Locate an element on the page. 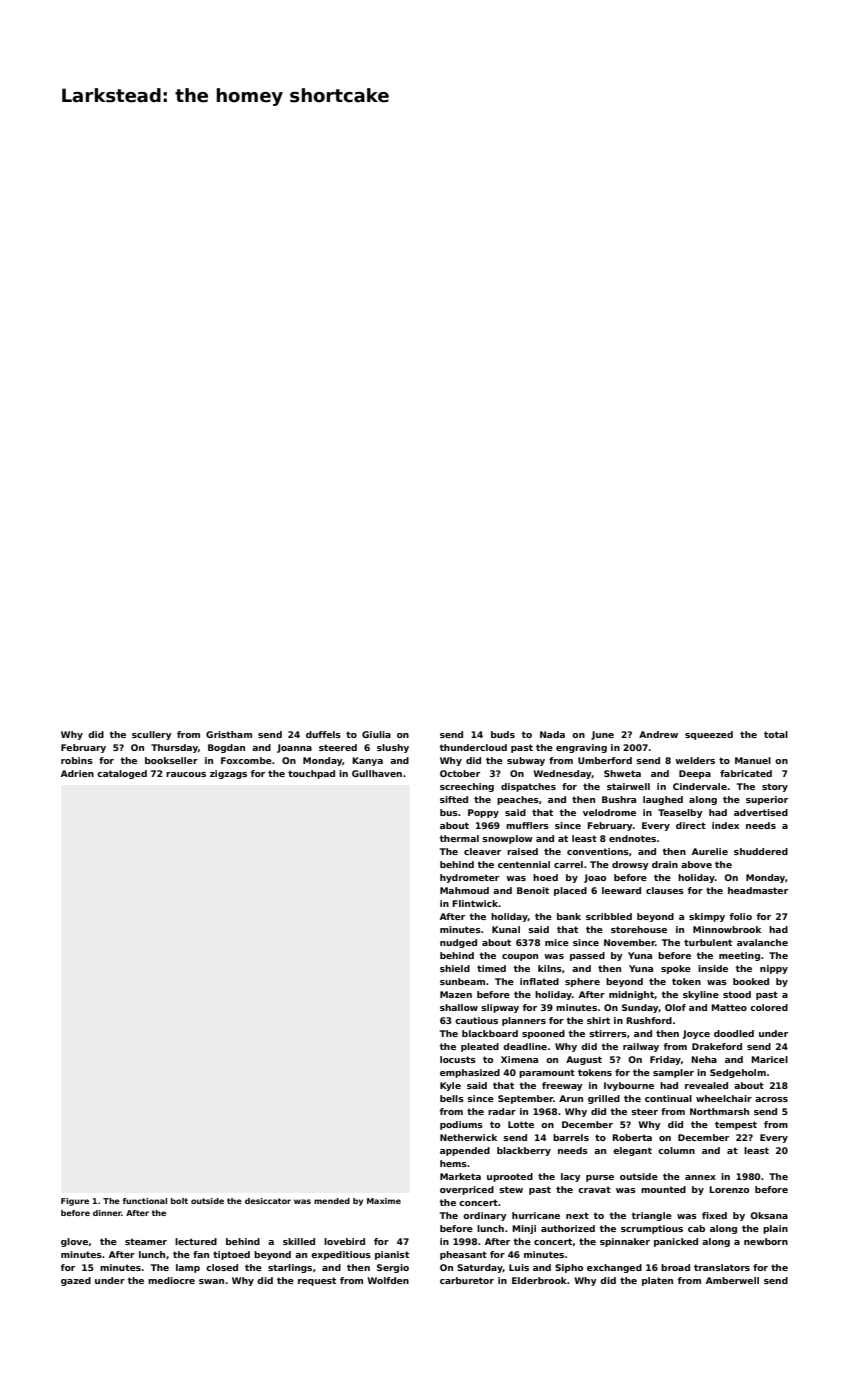 The image size is (849, 1400). October is located at coordinates (460, 773).
